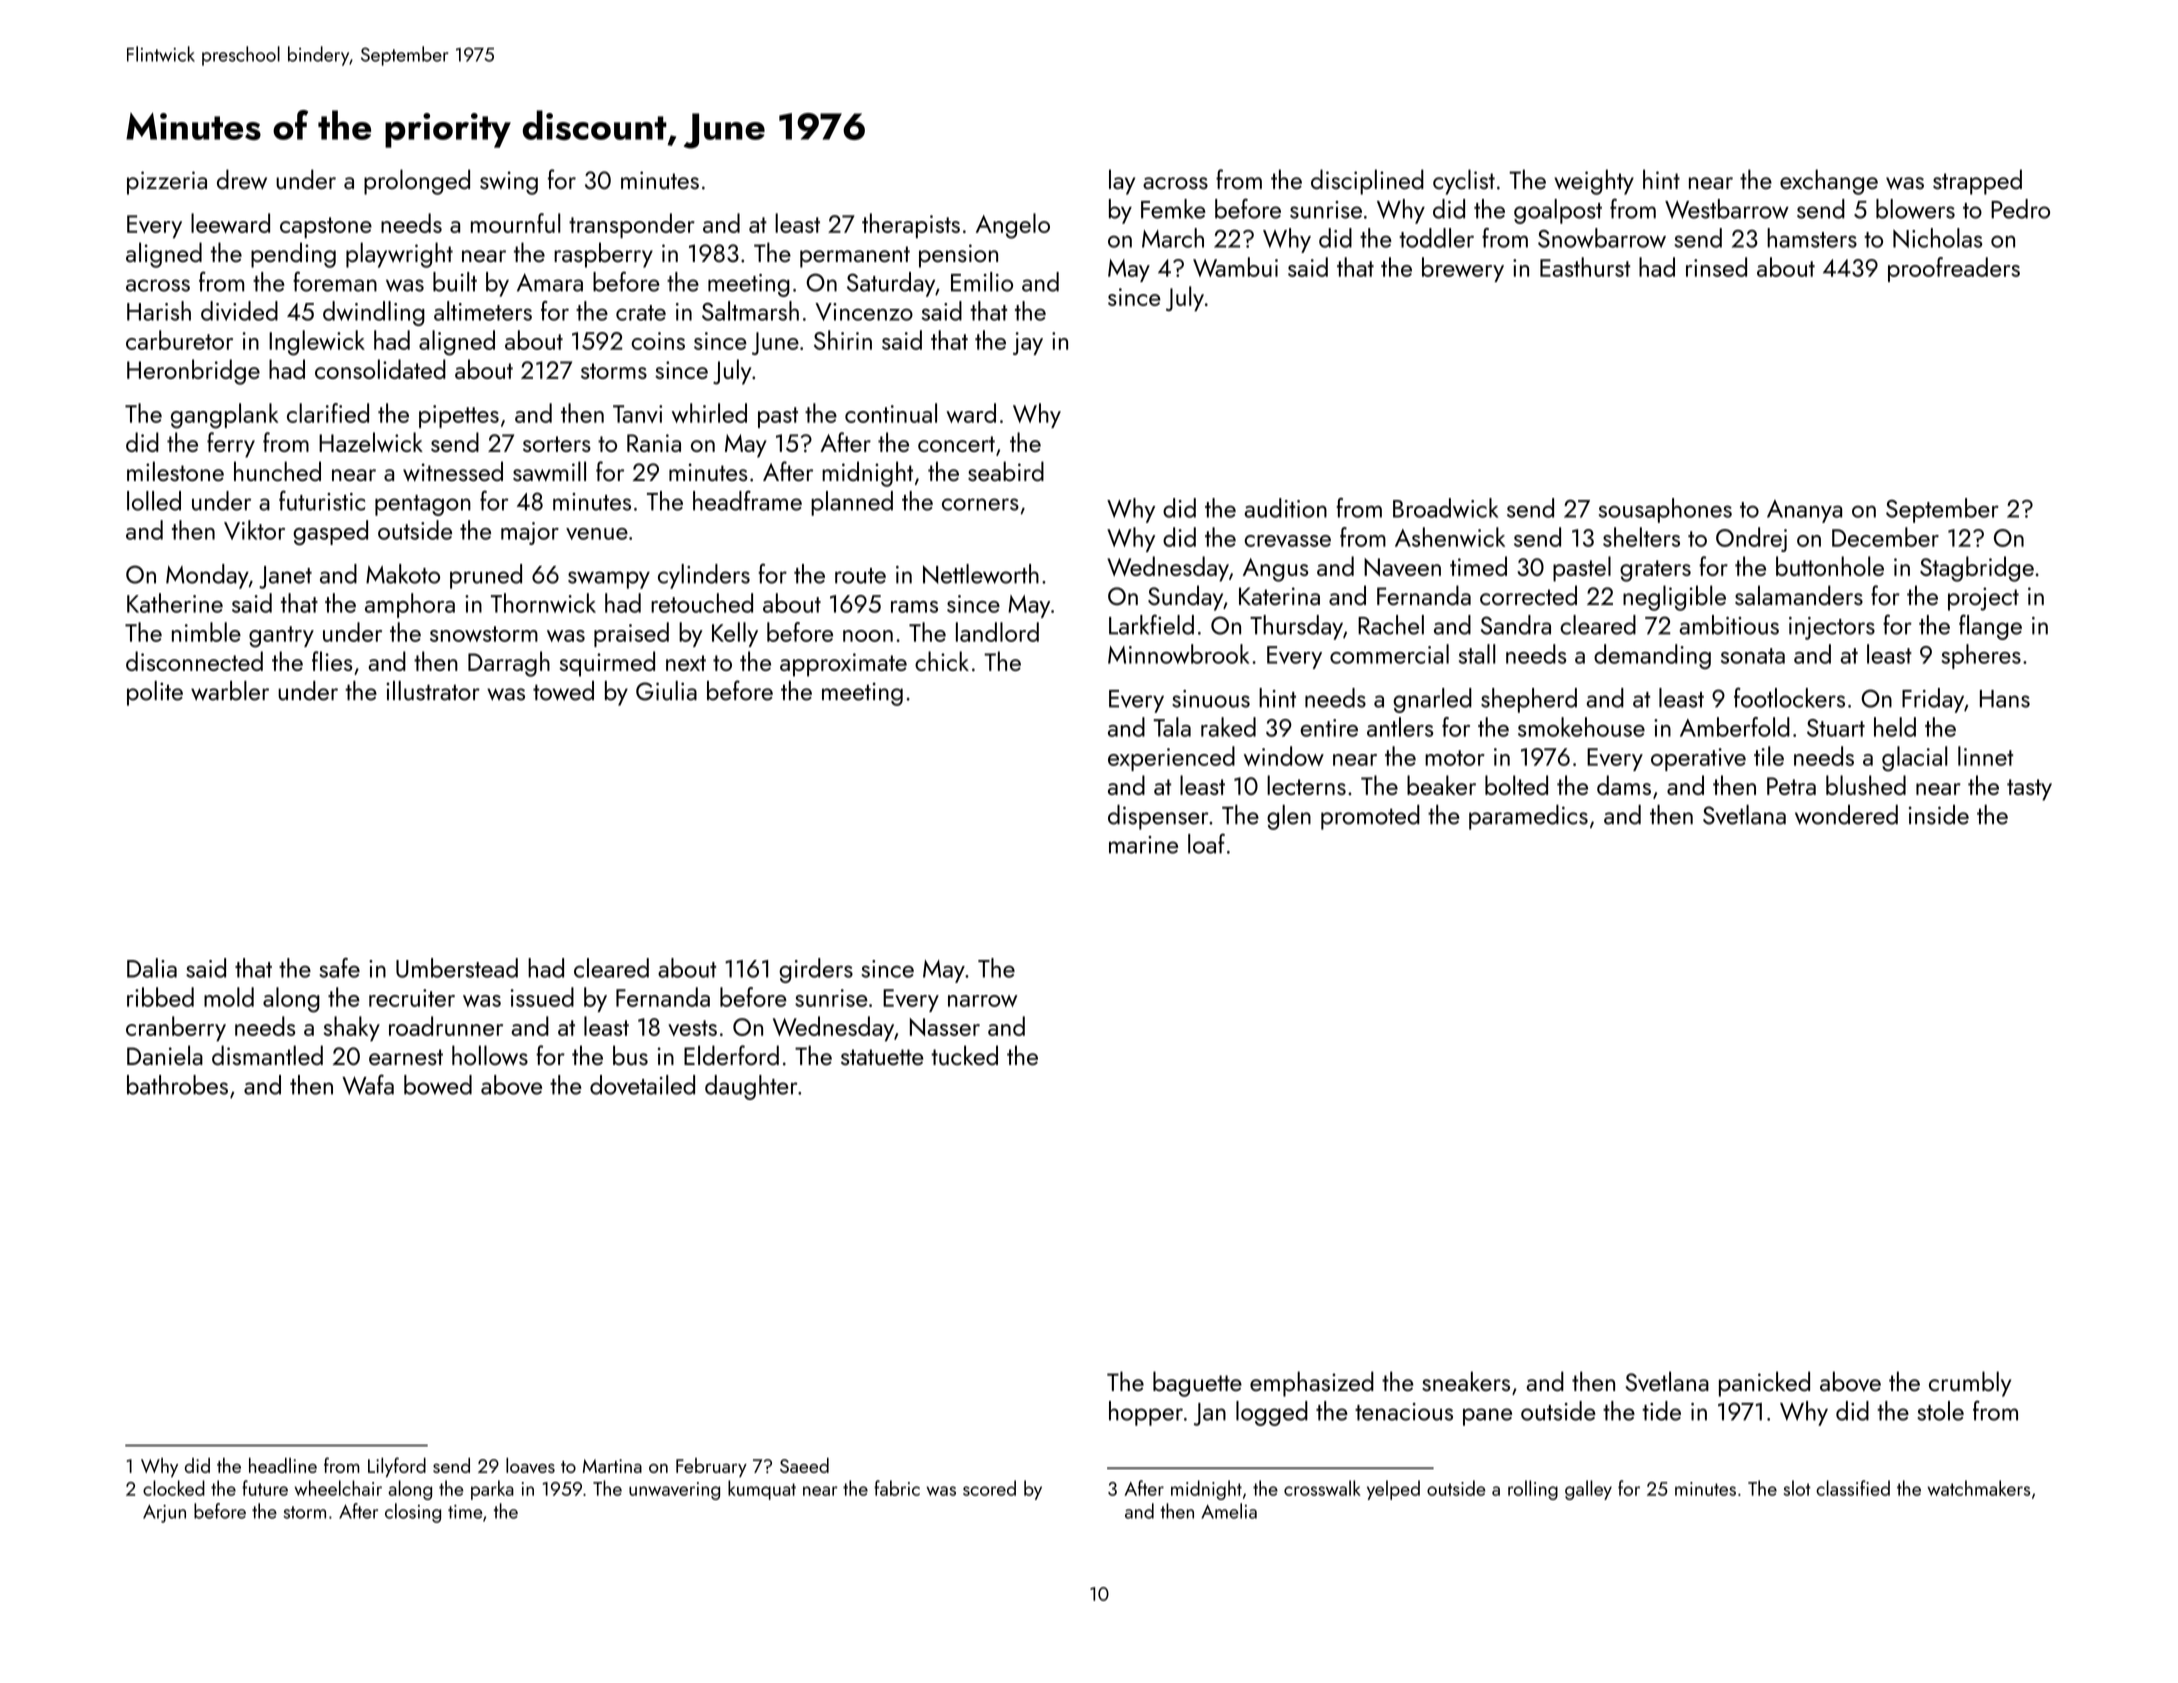  What do you see at coordinates (1367, 182) in the document?
I see `disciplined` at bounding box center [1367, 182].
